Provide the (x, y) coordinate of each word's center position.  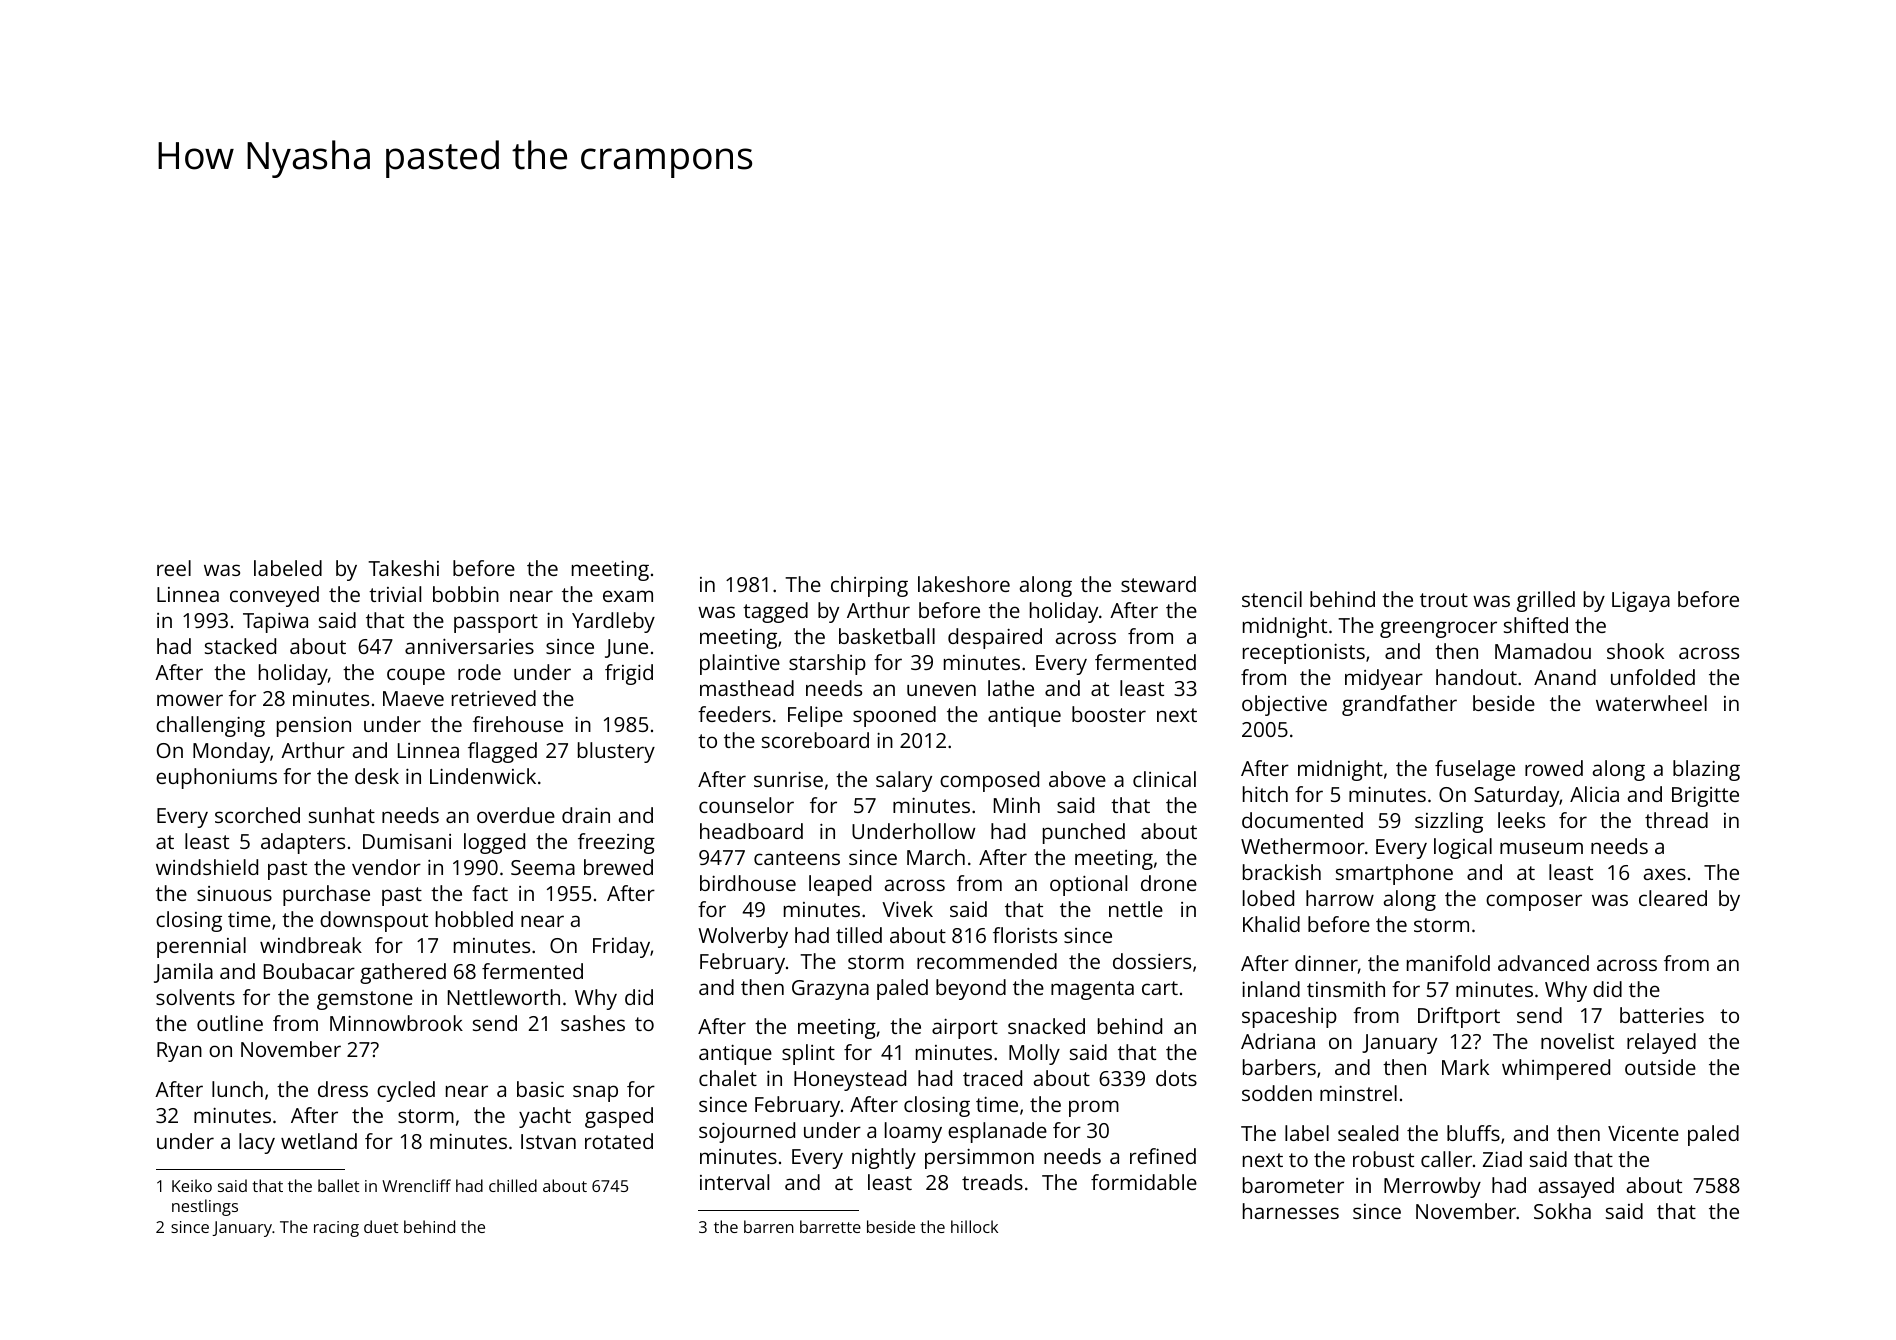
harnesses (1291, 1211)
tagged (775, 612)
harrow (1340, 898)
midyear (1384, 679)
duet (381, 1226)
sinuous (234, 893)
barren (769, 1226)
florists (1025, 935)
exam (628, 596)
